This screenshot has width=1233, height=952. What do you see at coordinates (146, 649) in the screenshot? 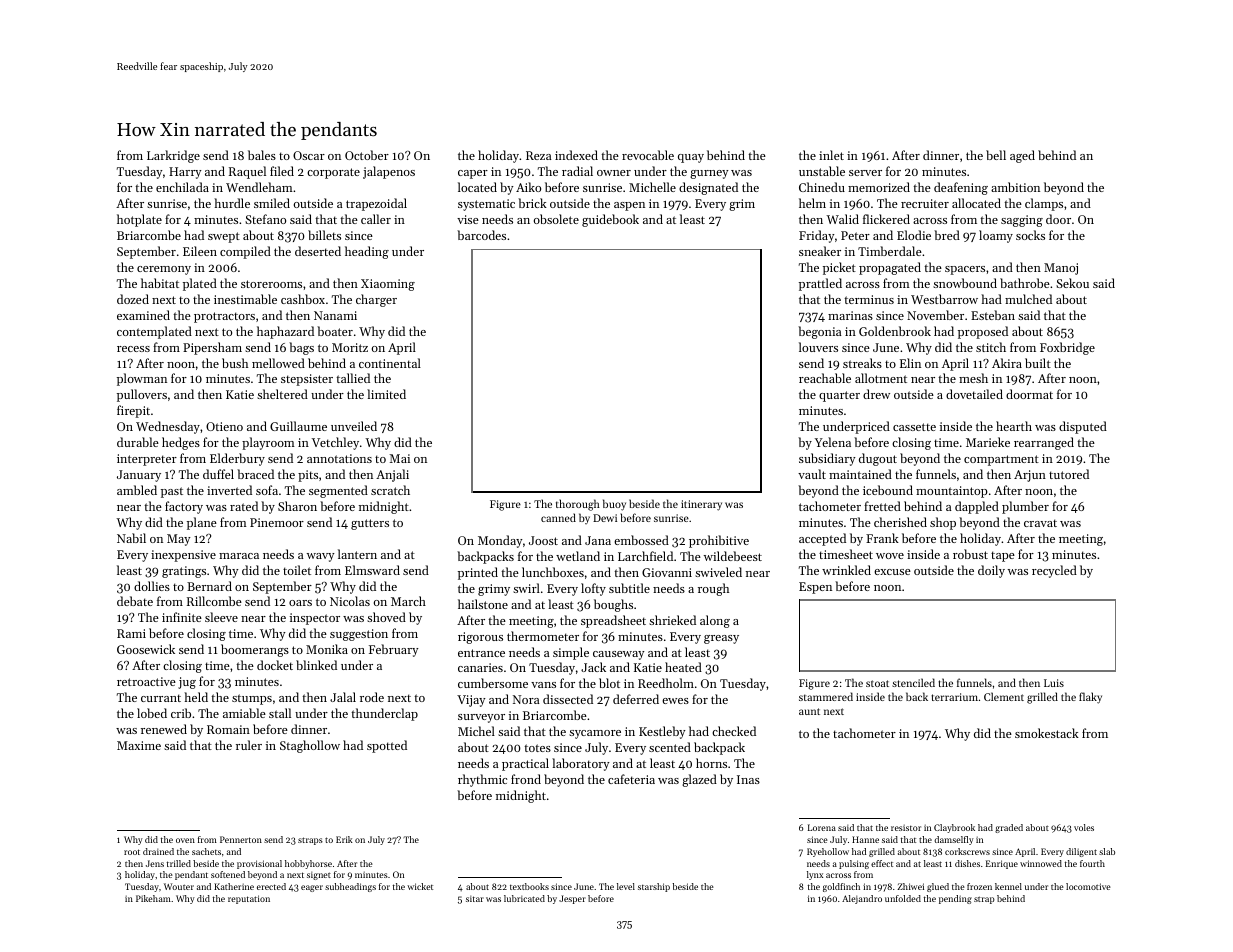
I see `Goosewick` at bounding box center [146, 649].
